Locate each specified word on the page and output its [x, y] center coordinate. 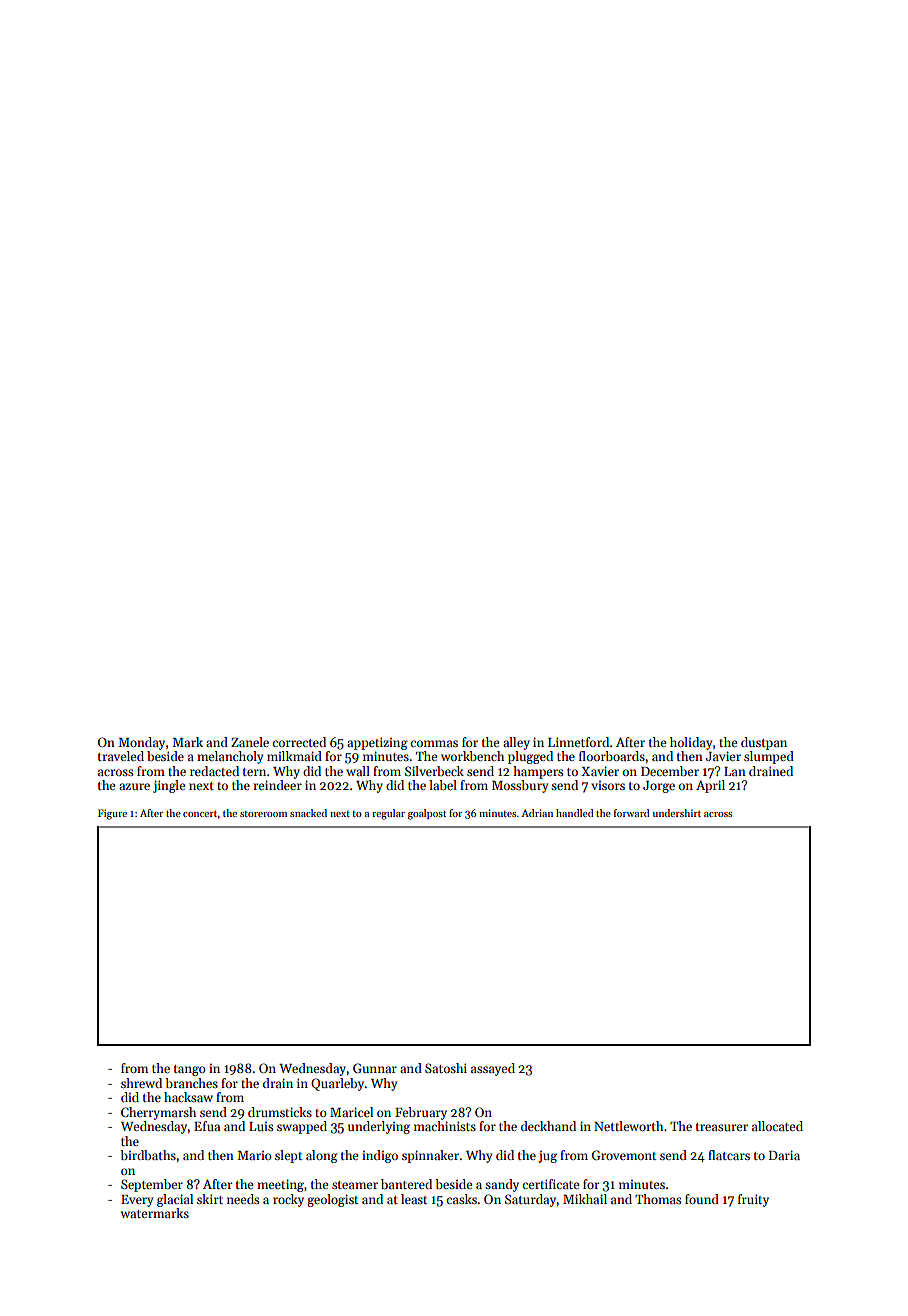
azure [134, 786]
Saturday [530, 1200]
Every [137, 1201]
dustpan [764, 743]
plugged [530, 757]
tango [190, 1070]
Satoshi [446, 1068]
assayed [493, 1069]
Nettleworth [628, 1126]
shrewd [141, 1083]
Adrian [537, 813]
